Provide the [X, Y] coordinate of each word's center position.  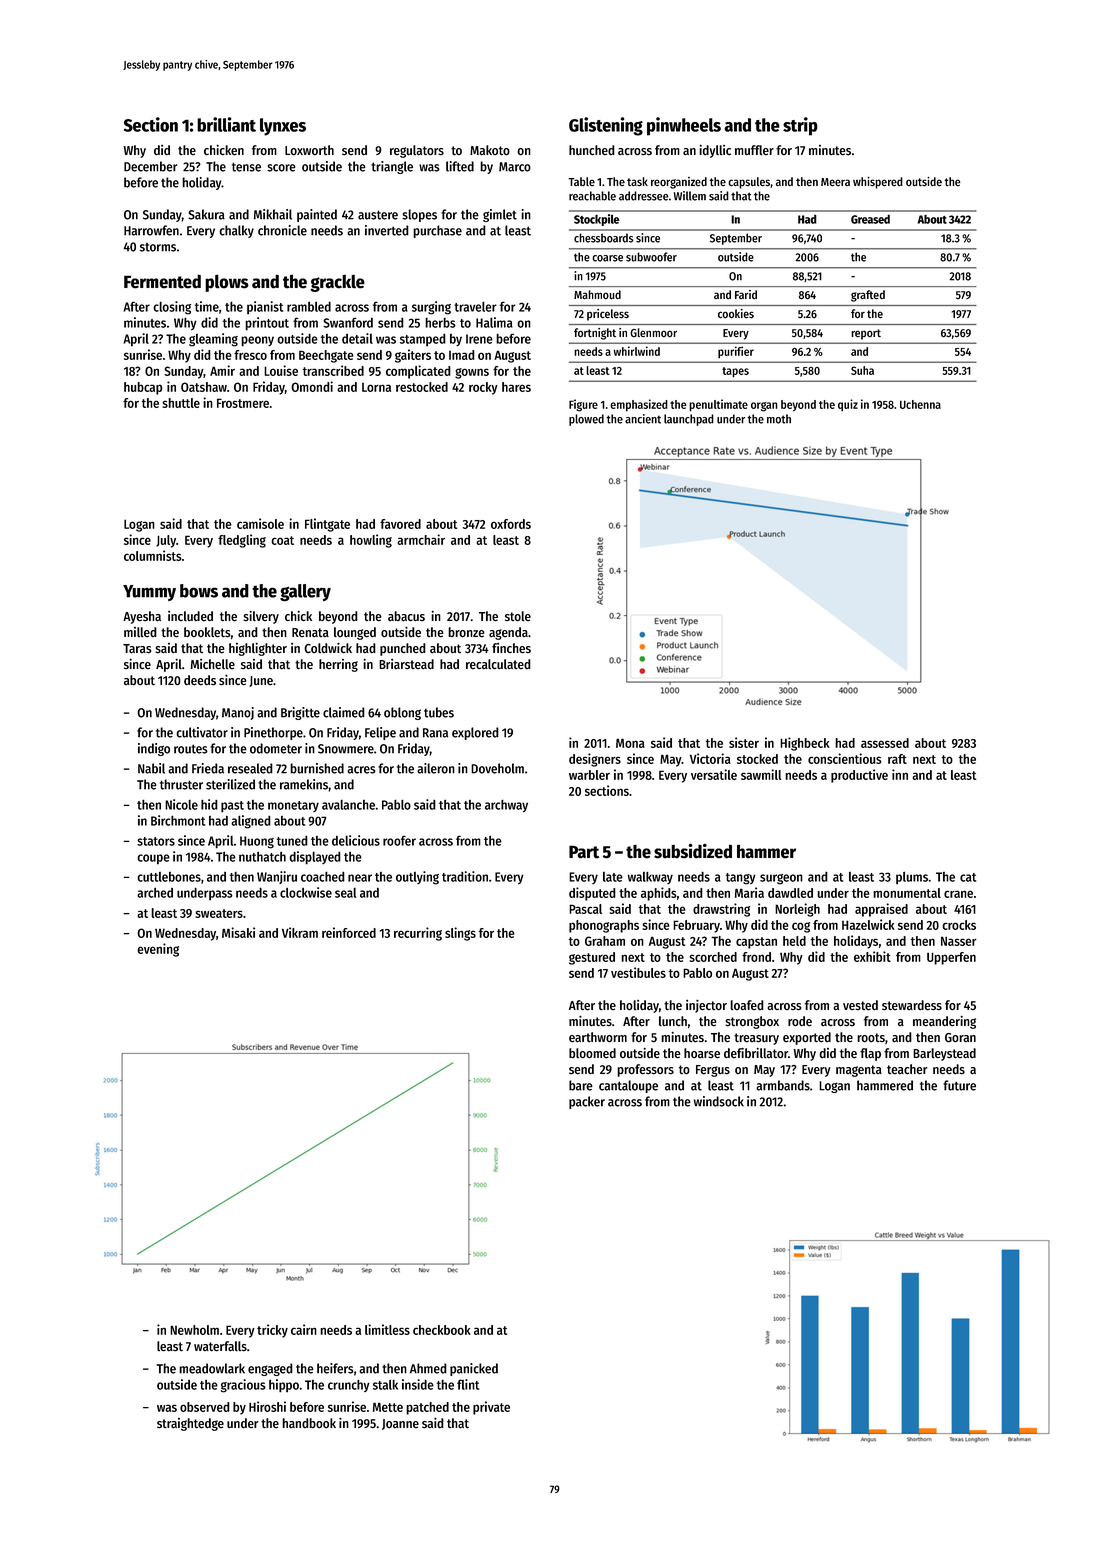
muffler [754, 150]
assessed [885, 743]
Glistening [606, 126]
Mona [630, 743]
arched [155, 892]
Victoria [710, 758]
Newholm [194, 1330]
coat [282, 540]
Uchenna [920, 404]
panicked [474, 1369]
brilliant [226, 124]
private [491, 1408]
